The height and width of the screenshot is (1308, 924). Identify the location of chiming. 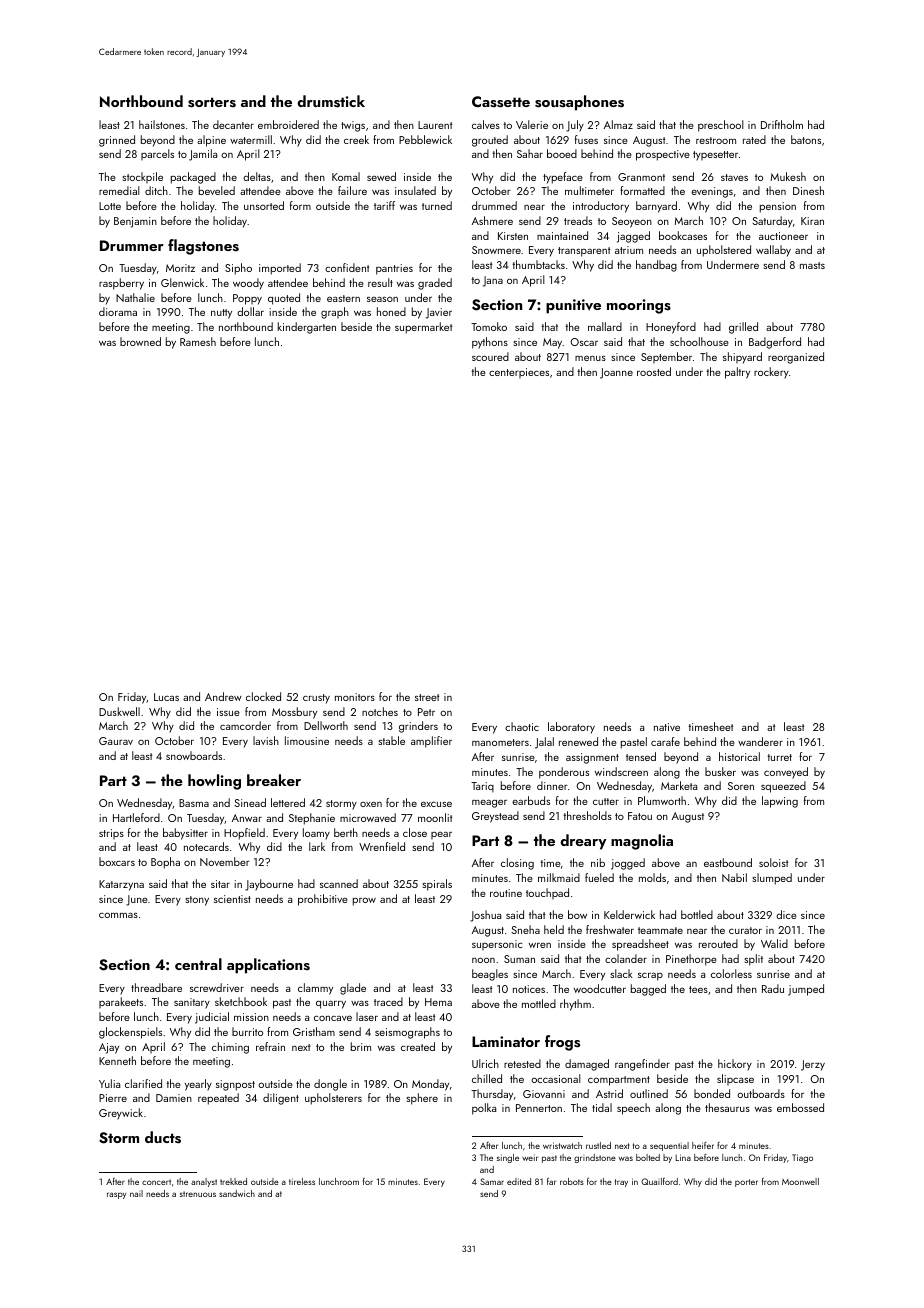
(230, 1048).
